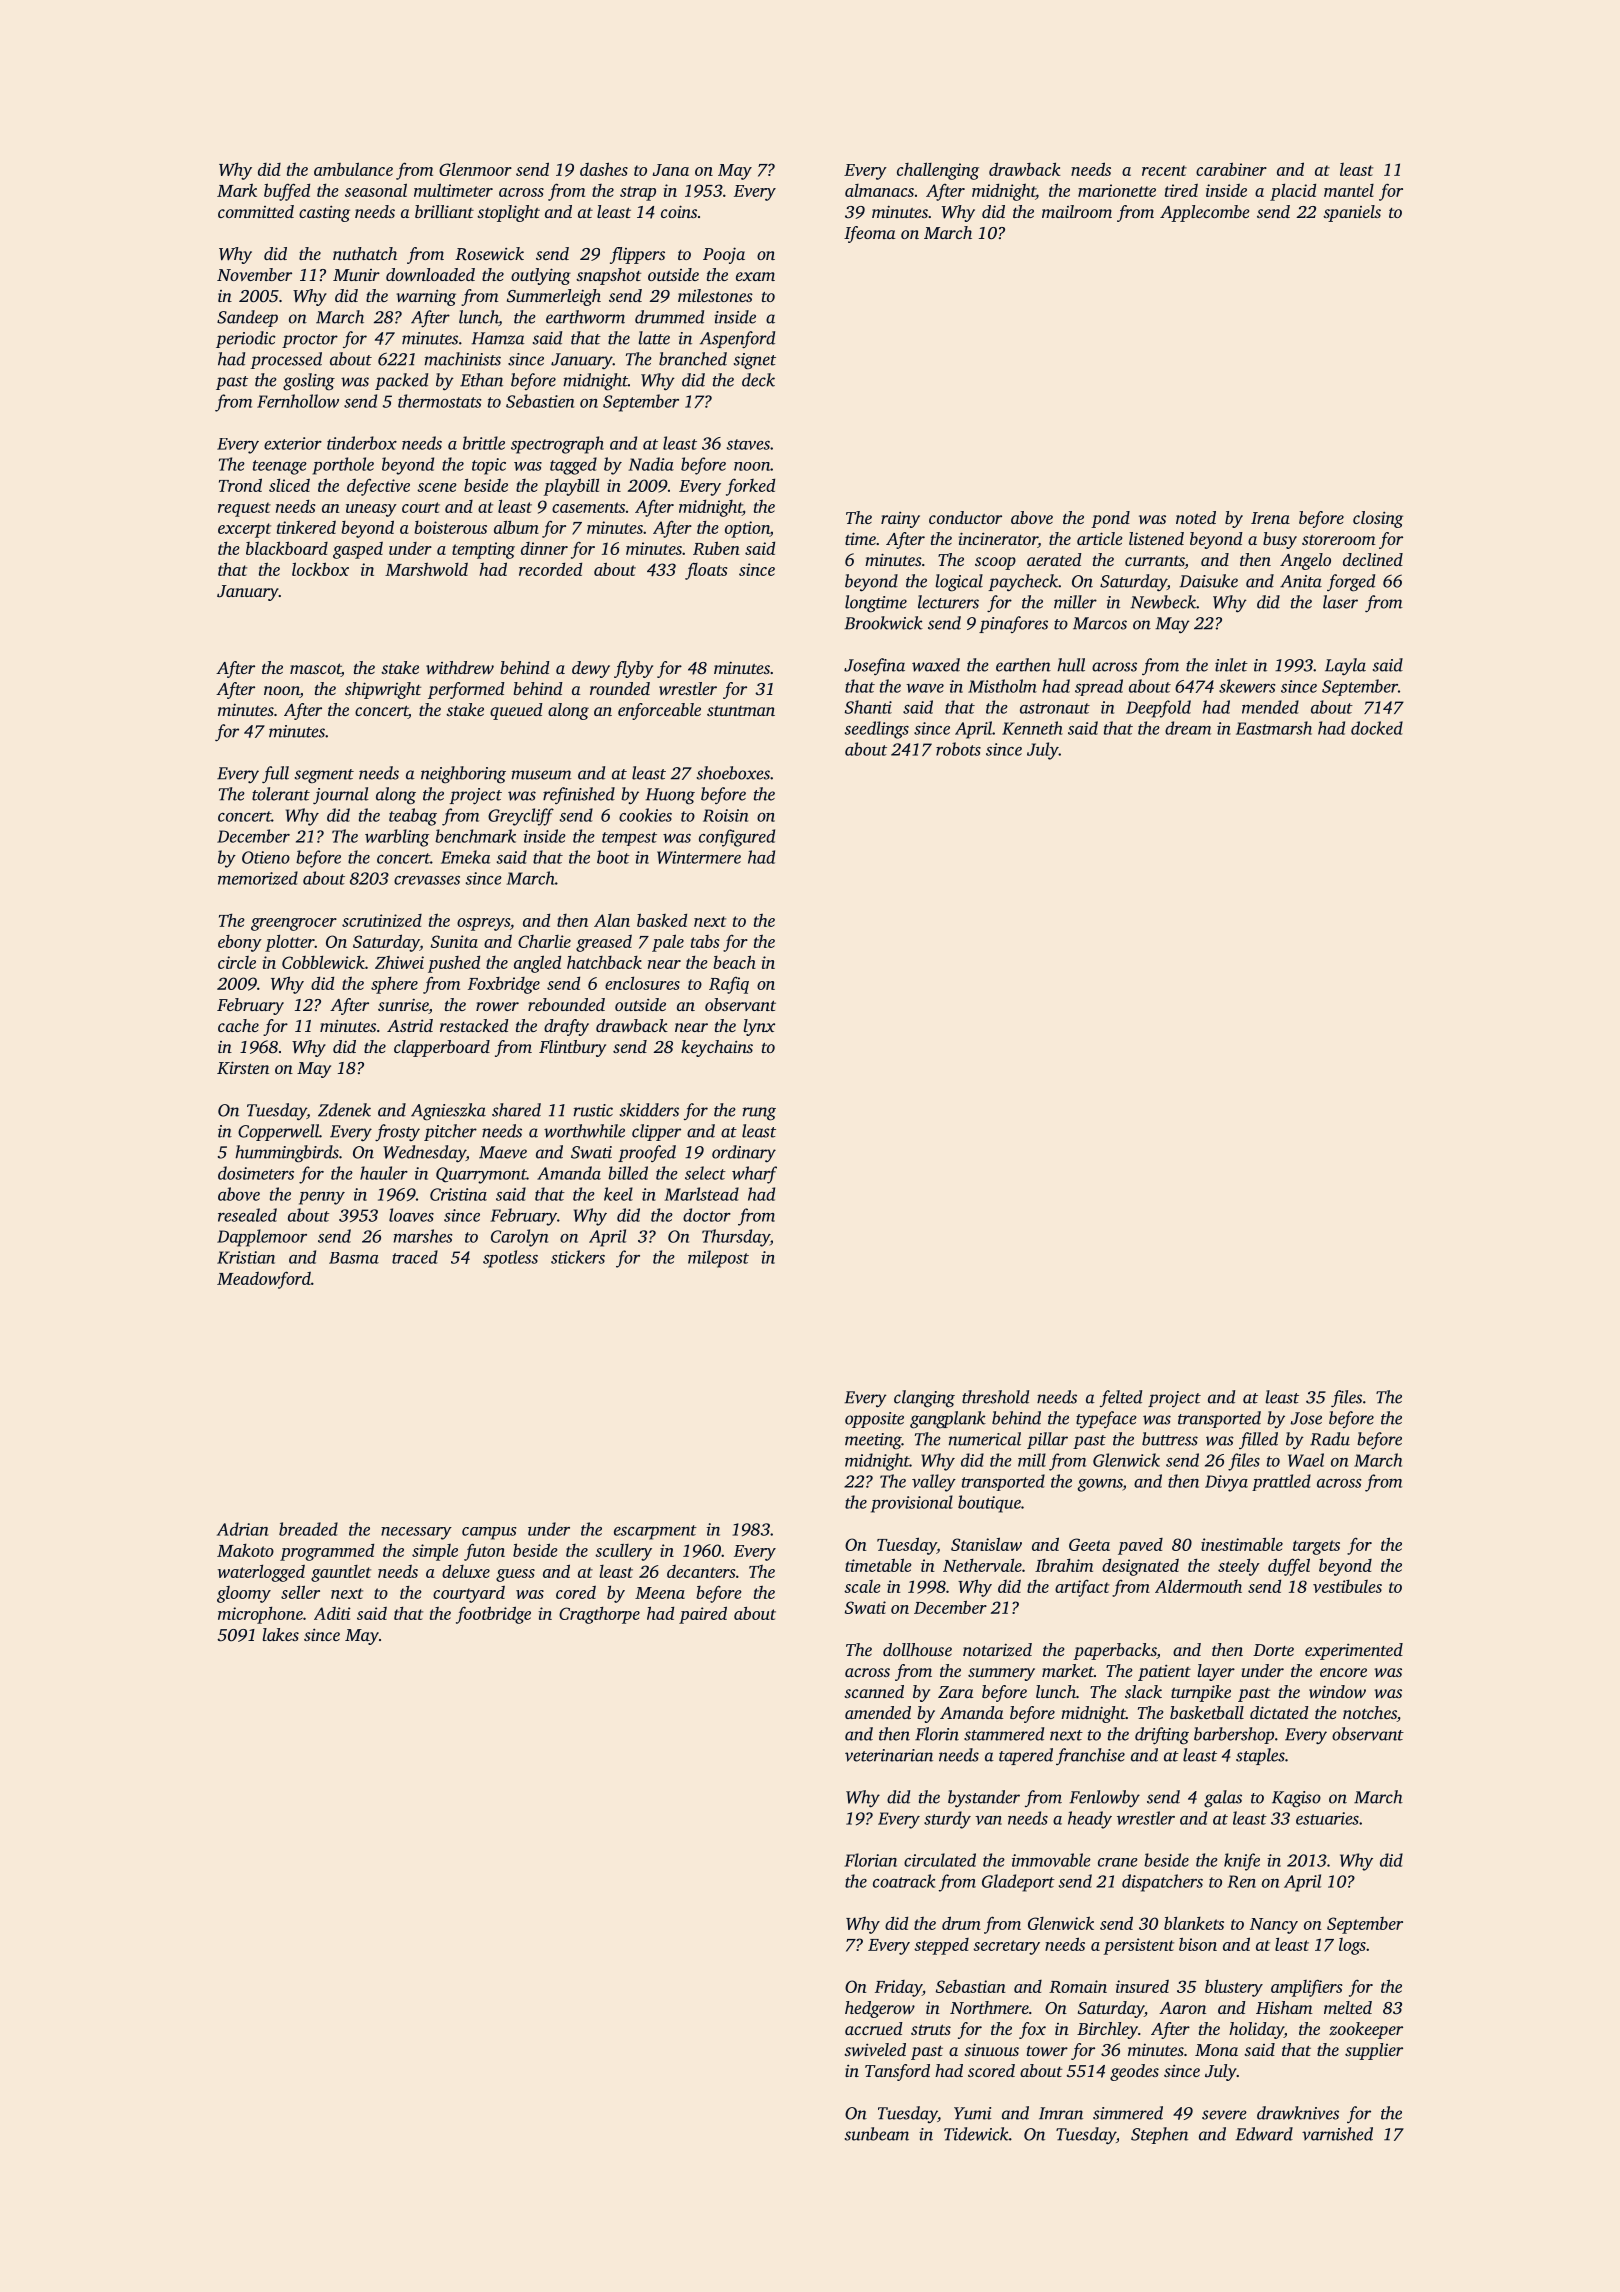 This document has height=2292, width=1620. What do you see at coordinates (958, 749) in the document?
I see `robots` at bounding box center [958, 749].
